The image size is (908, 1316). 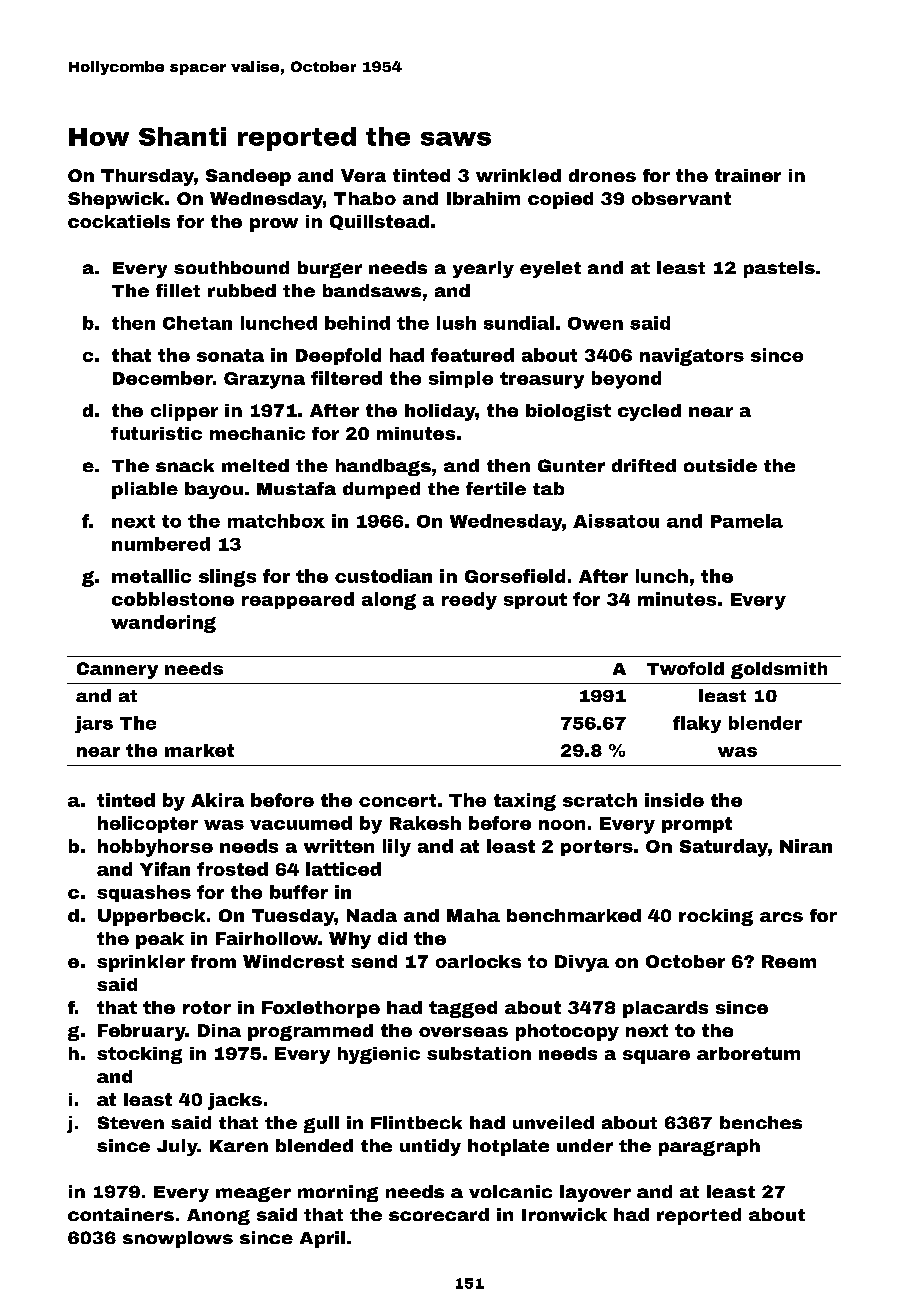 I want to click on flaky, so click(x=697, y=724).
